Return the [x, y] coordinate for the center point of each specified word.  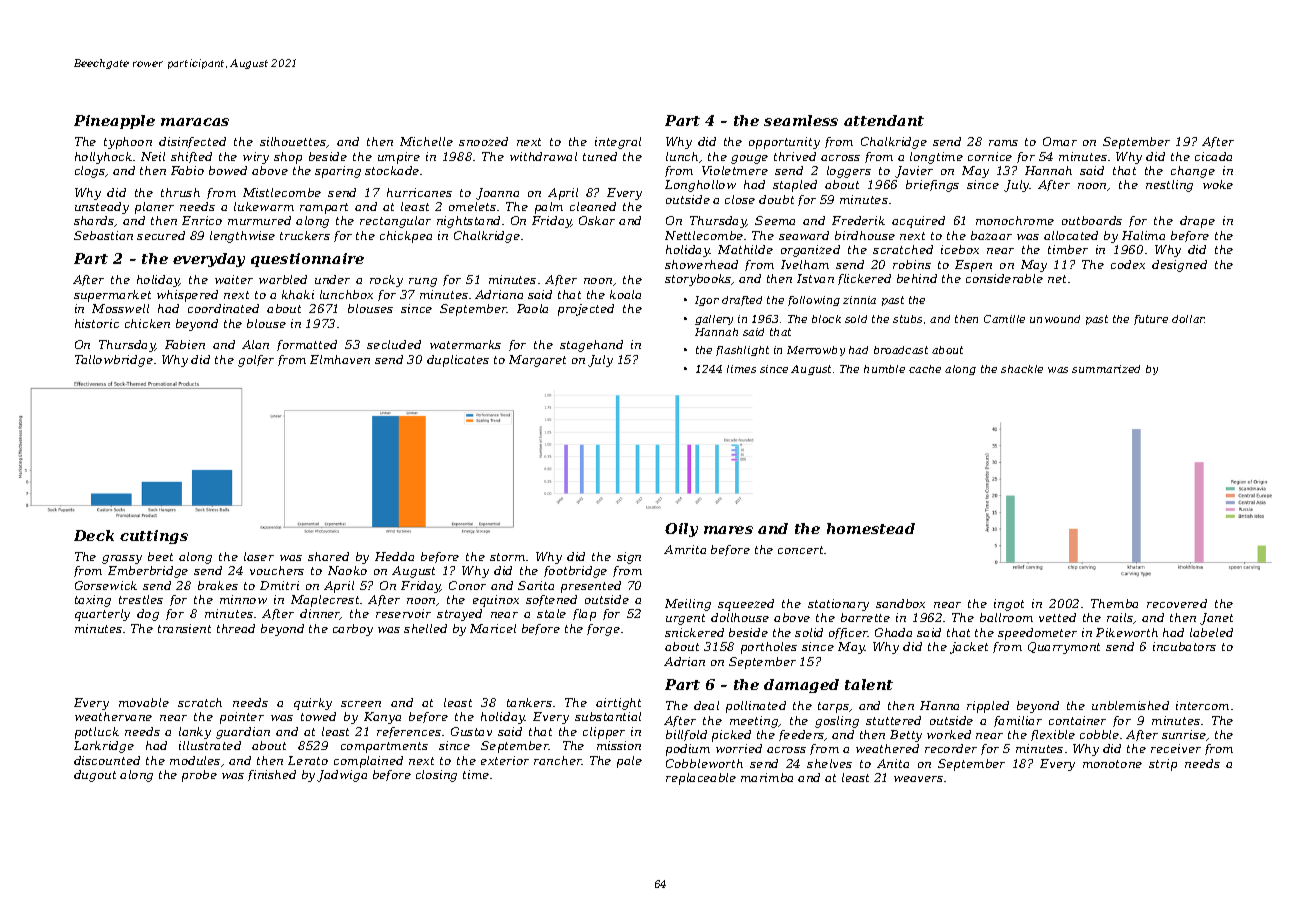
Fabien [185, 344]
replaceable [701, 779]
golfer [256, 361]
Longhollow [700, 186]
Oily [681, 530]
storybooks [698, 280]
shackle [1022, 369]
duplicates [458, 361]
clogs [90, 172]
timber [1068, 249]
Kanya [382, 718]
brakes [218, 585]
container [1077, 720]
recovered [1177, 603]
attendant [884, 120]
